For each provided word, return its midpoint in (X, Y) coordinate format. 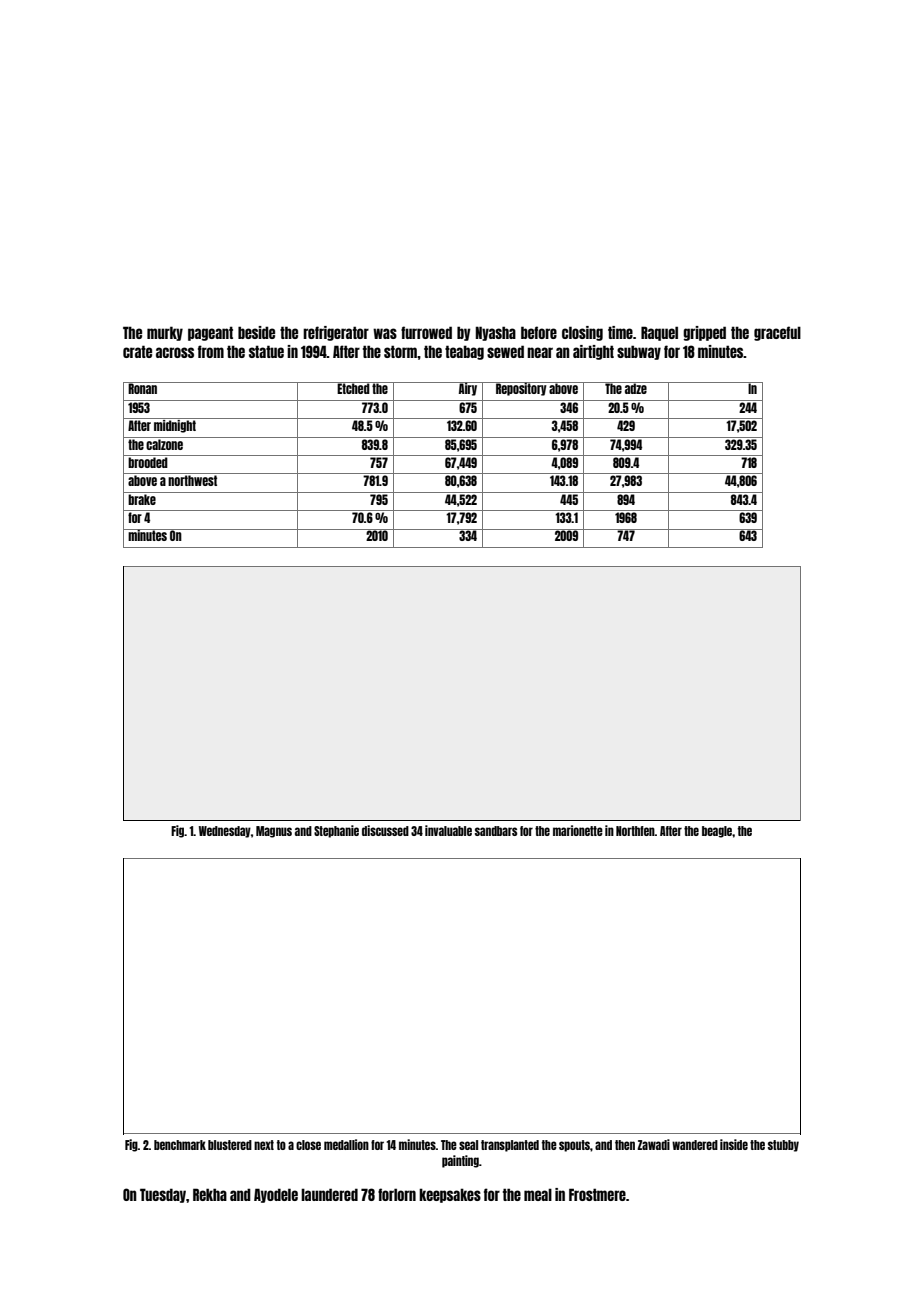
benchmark (180, 1145)
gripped (704, 333)
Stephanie (336, 831)
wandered (695, 1145)
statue (266, 351)
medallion (346, 1144)
